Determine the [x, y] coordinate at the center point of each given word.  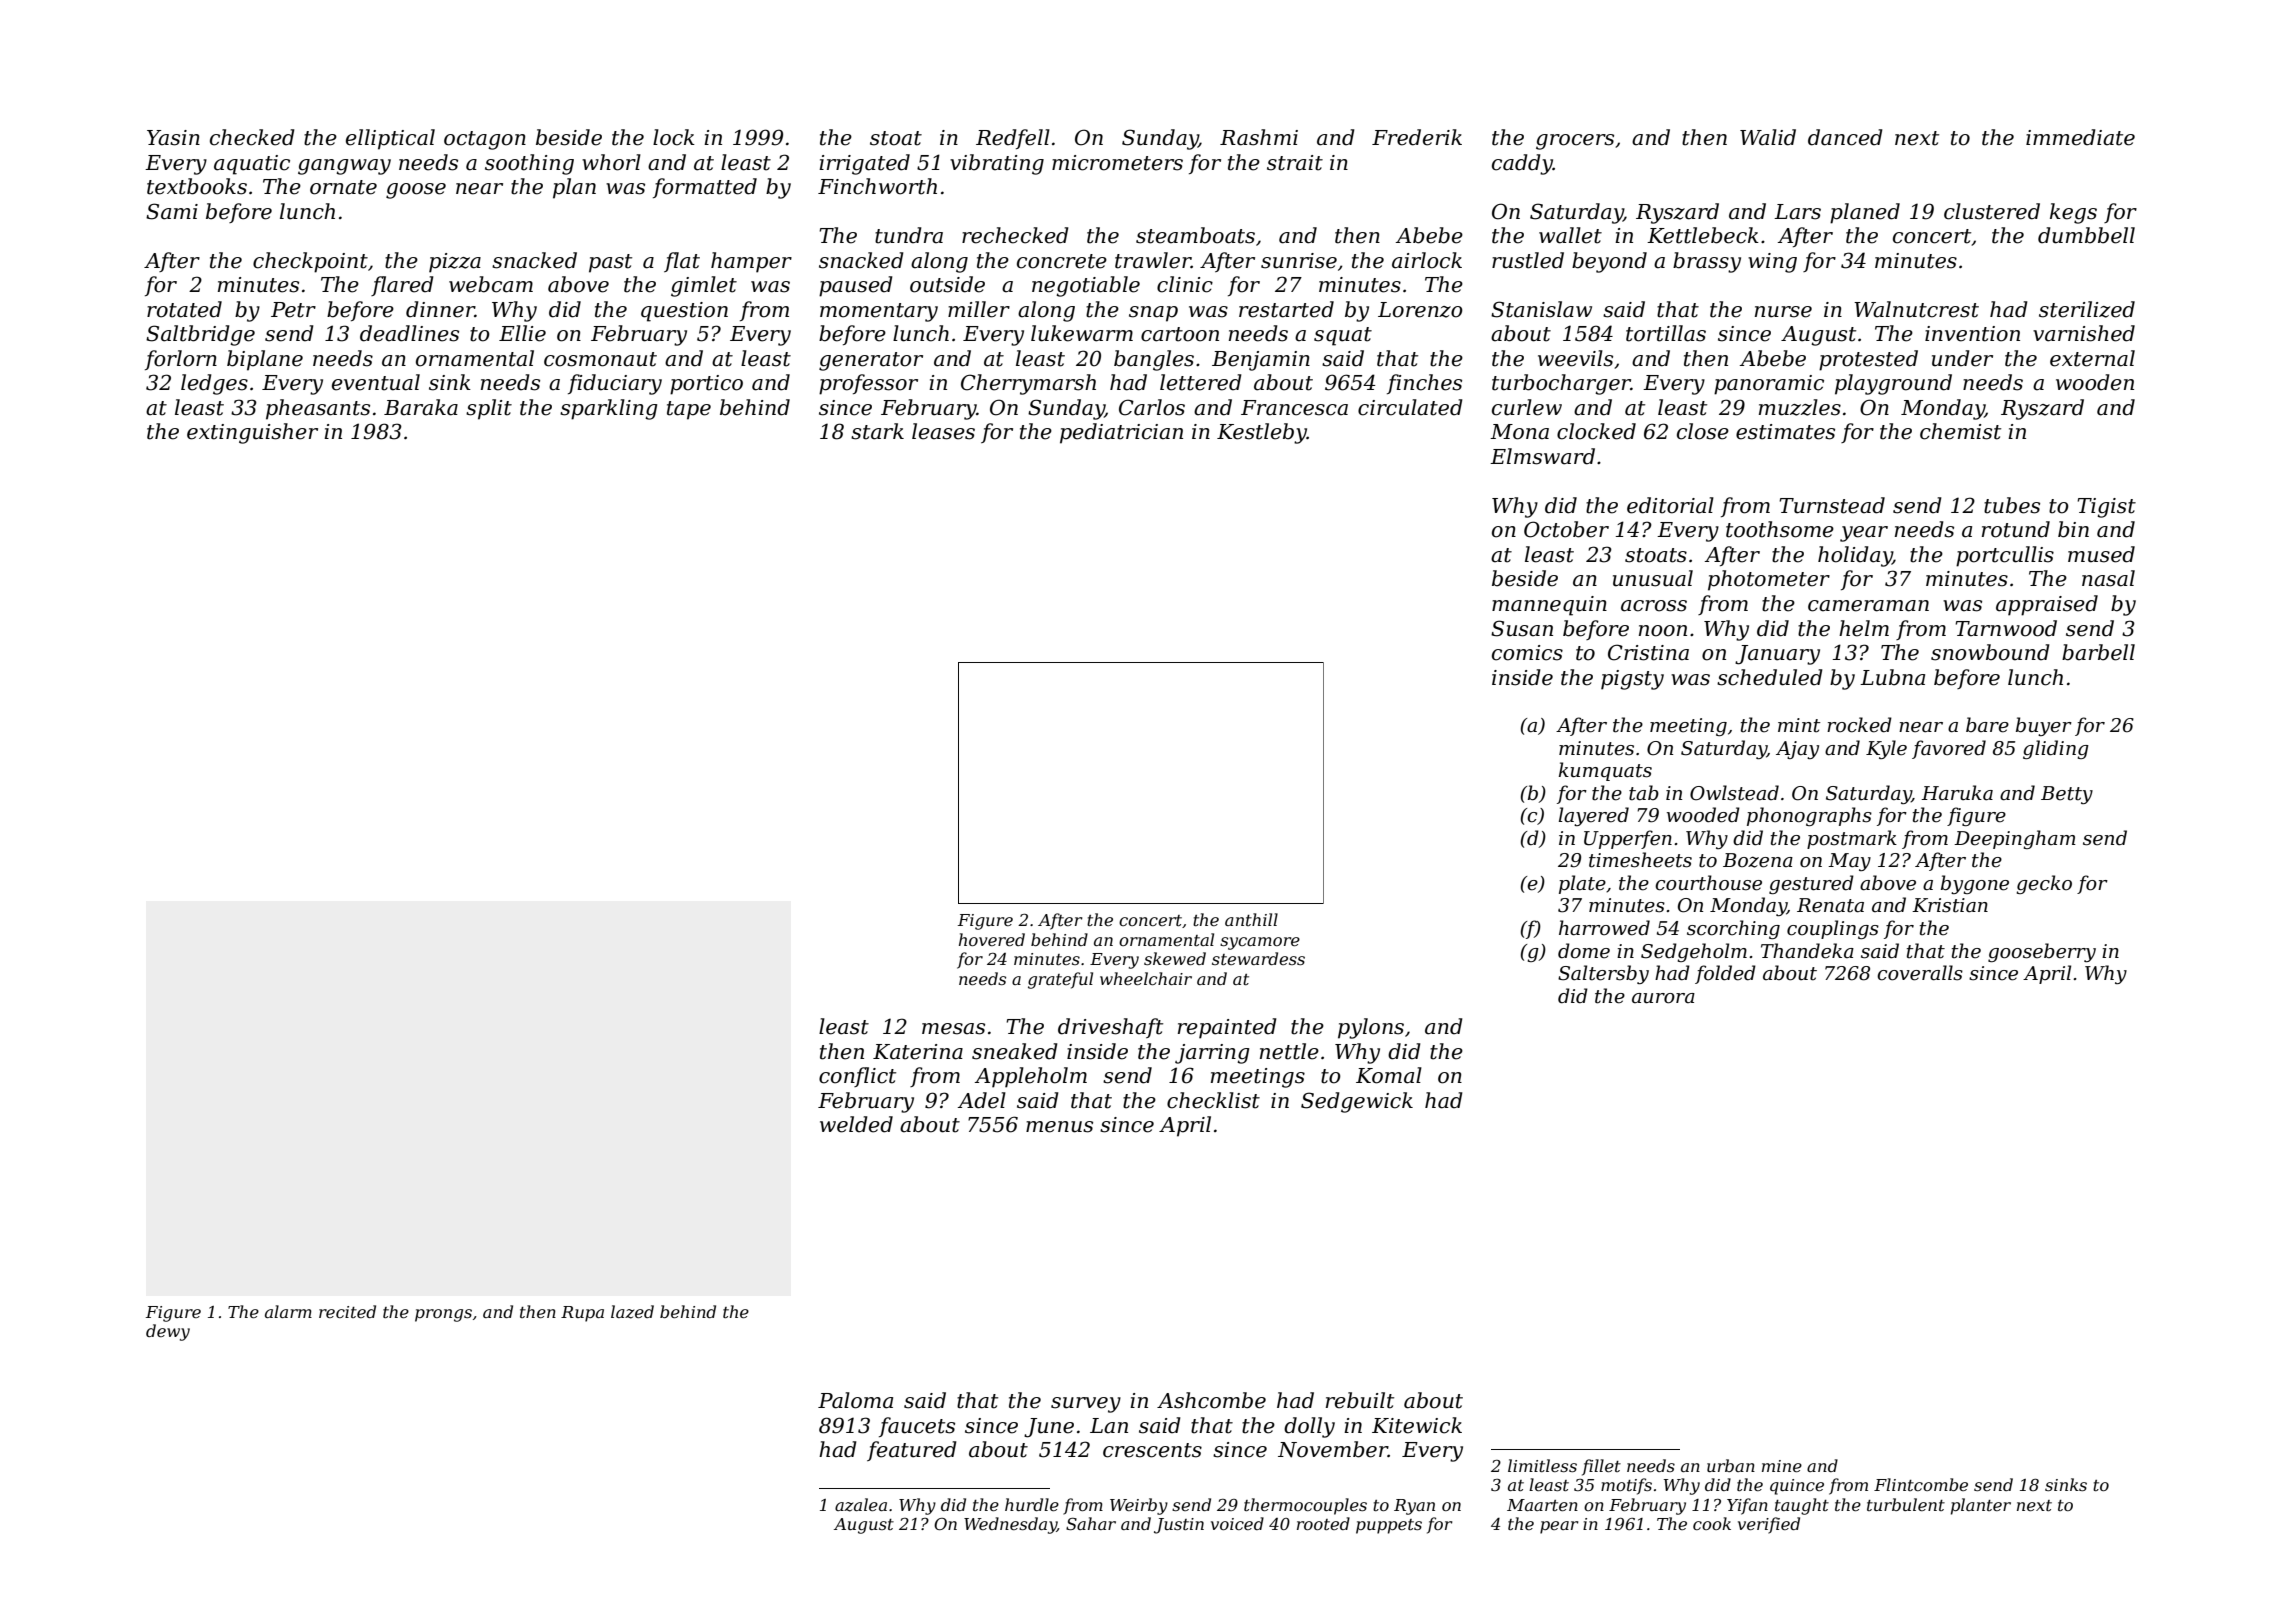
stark [877, 431]
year [1864, 534]
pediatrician [1121, 433]
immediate [2080, 137]
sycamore [1260, 943]
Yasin [173, 138]
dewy [168, 1332]
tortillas [1666, 333]
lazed [632, 1312]
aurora [1663, 998]
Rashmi [1259, 137]
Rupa [582, 1314]
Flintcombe [1921, 1484]
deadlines [409, 333]
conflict [857, 1077]
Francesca [1294, 408]
